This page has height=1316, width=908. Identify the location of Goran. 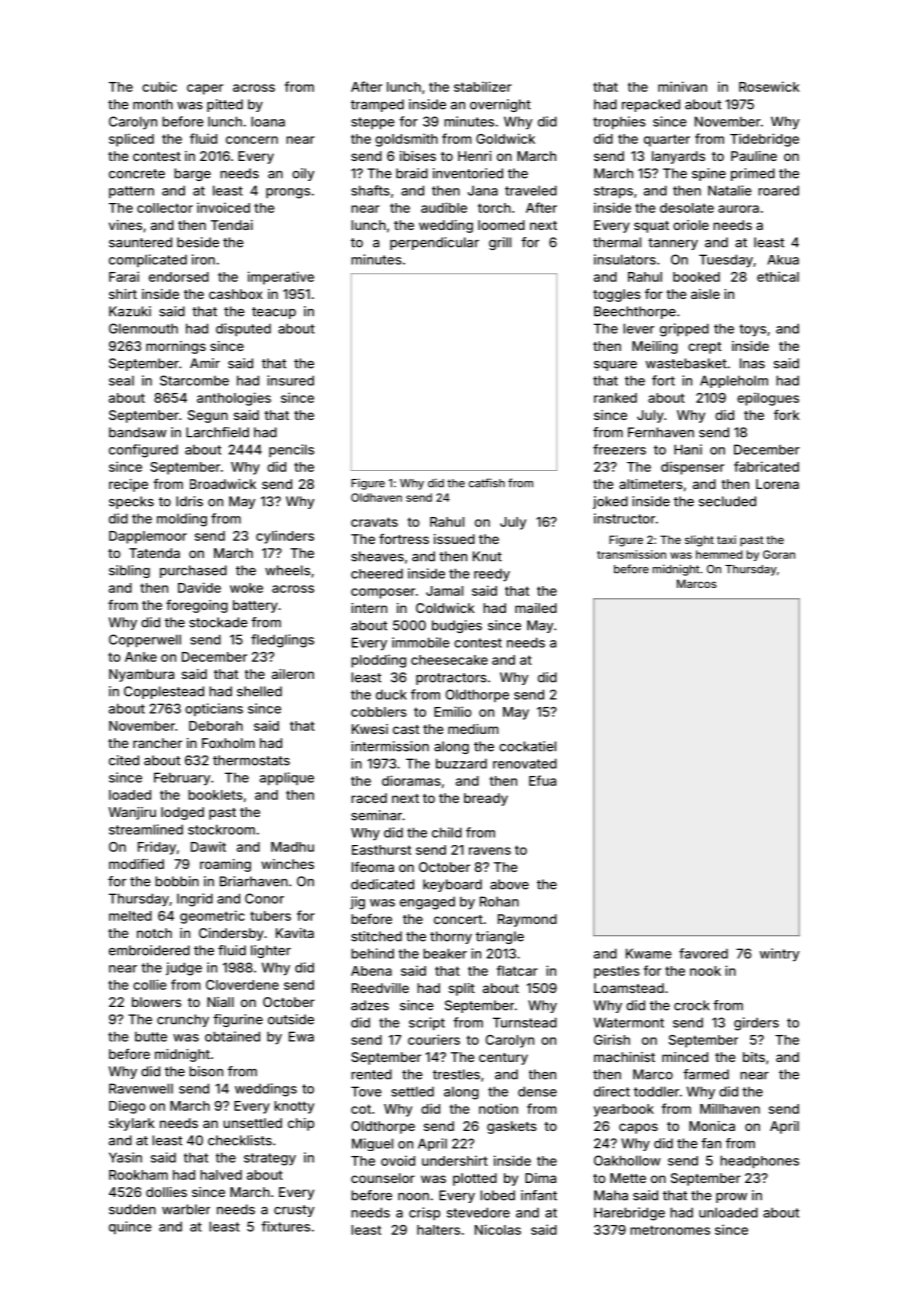
(779, 554).
